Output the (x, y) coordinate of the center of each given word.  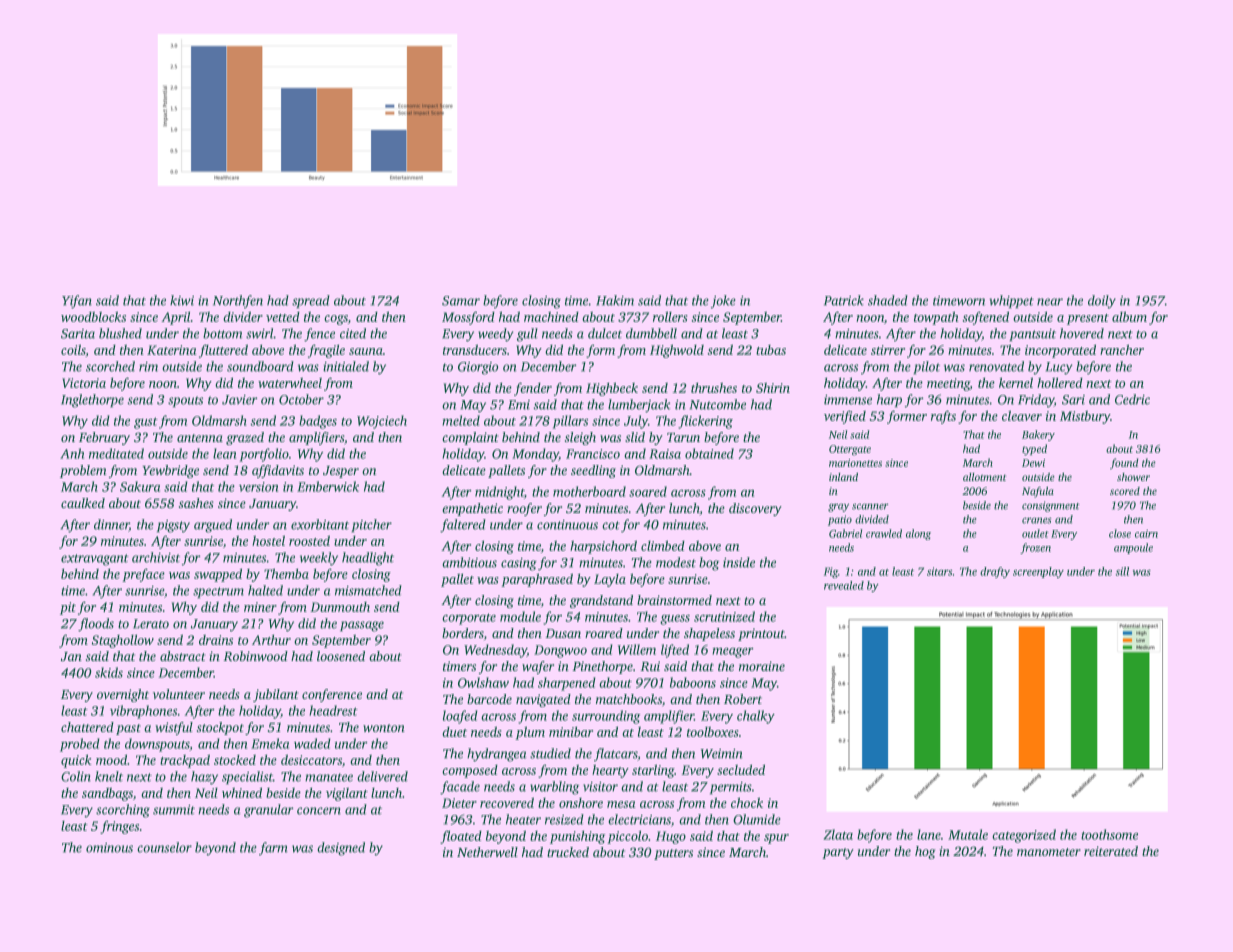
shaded (888, 300)
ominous (109, 848)
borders (463, 633)
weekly (319, 559)
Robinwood (255, 656)
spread (311, 301)
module (520, 616)
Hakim (615, 300)
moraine (762, 666)
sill (1122, 571)
